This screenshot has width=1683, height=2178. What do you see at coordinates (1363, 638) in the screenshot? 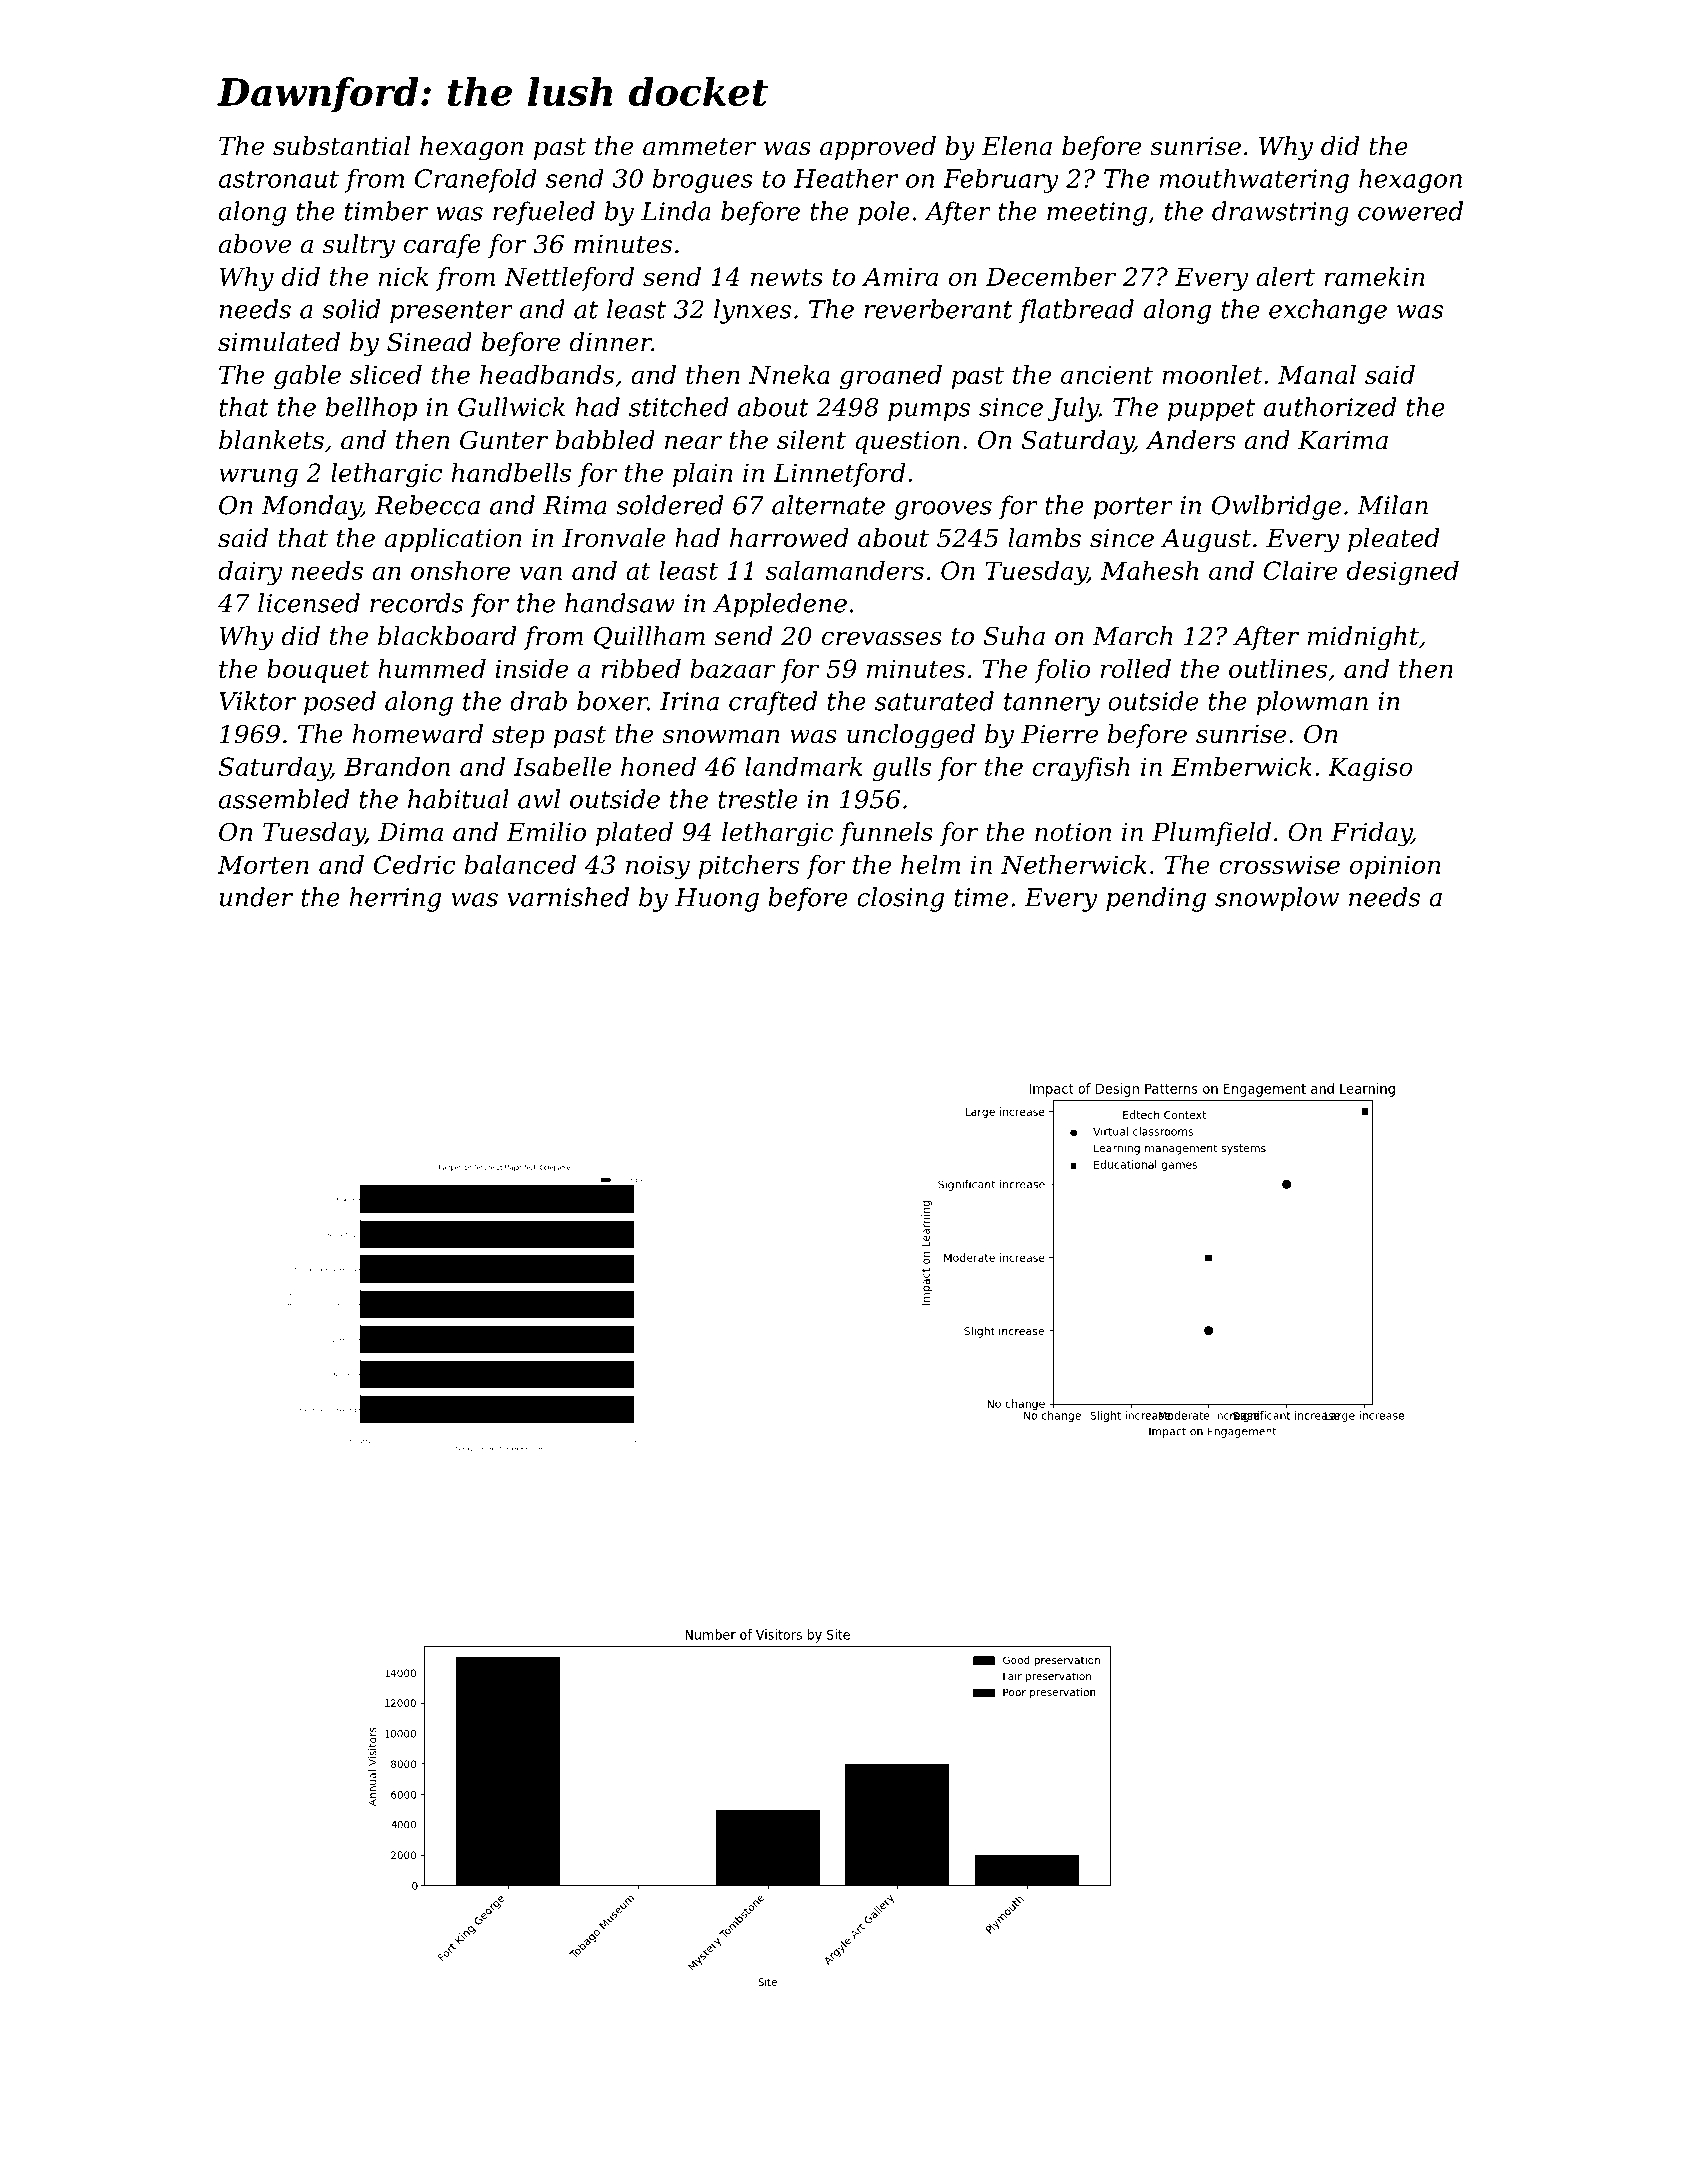
I see `midnight` at bounding box center [1363, 638].
